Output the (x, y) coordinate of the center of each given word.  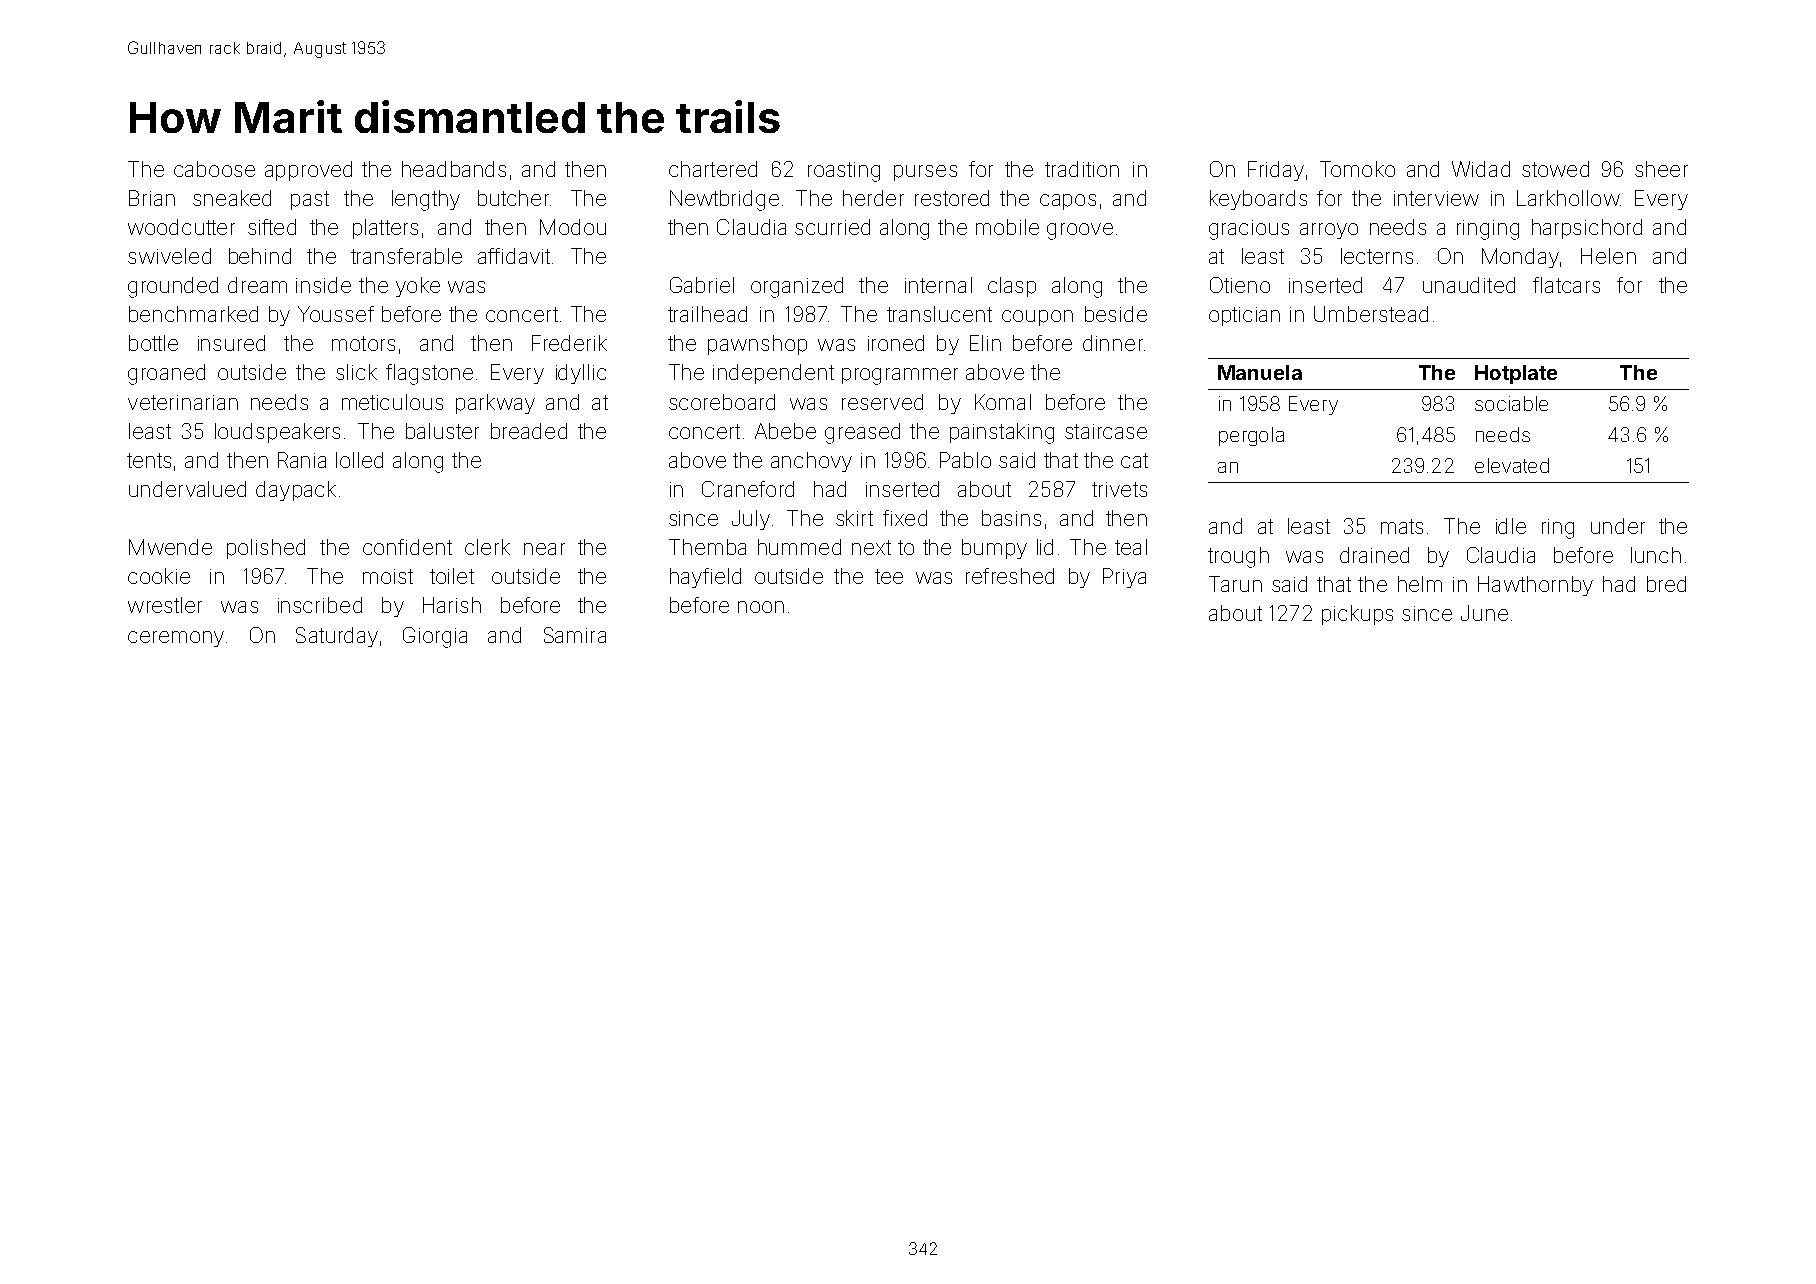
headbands (454, 169)
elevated (1512, 465)
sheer (1661, 169)
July (751, 520)
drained (1374, 555)
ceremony (176, 639)
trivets (1119, 489)
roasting (844, 172)
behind (260, 256)
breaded (529, 431)
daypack (296, 491)
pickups (1357, 615)
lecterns (1377, 256)
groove (1080, 231)
